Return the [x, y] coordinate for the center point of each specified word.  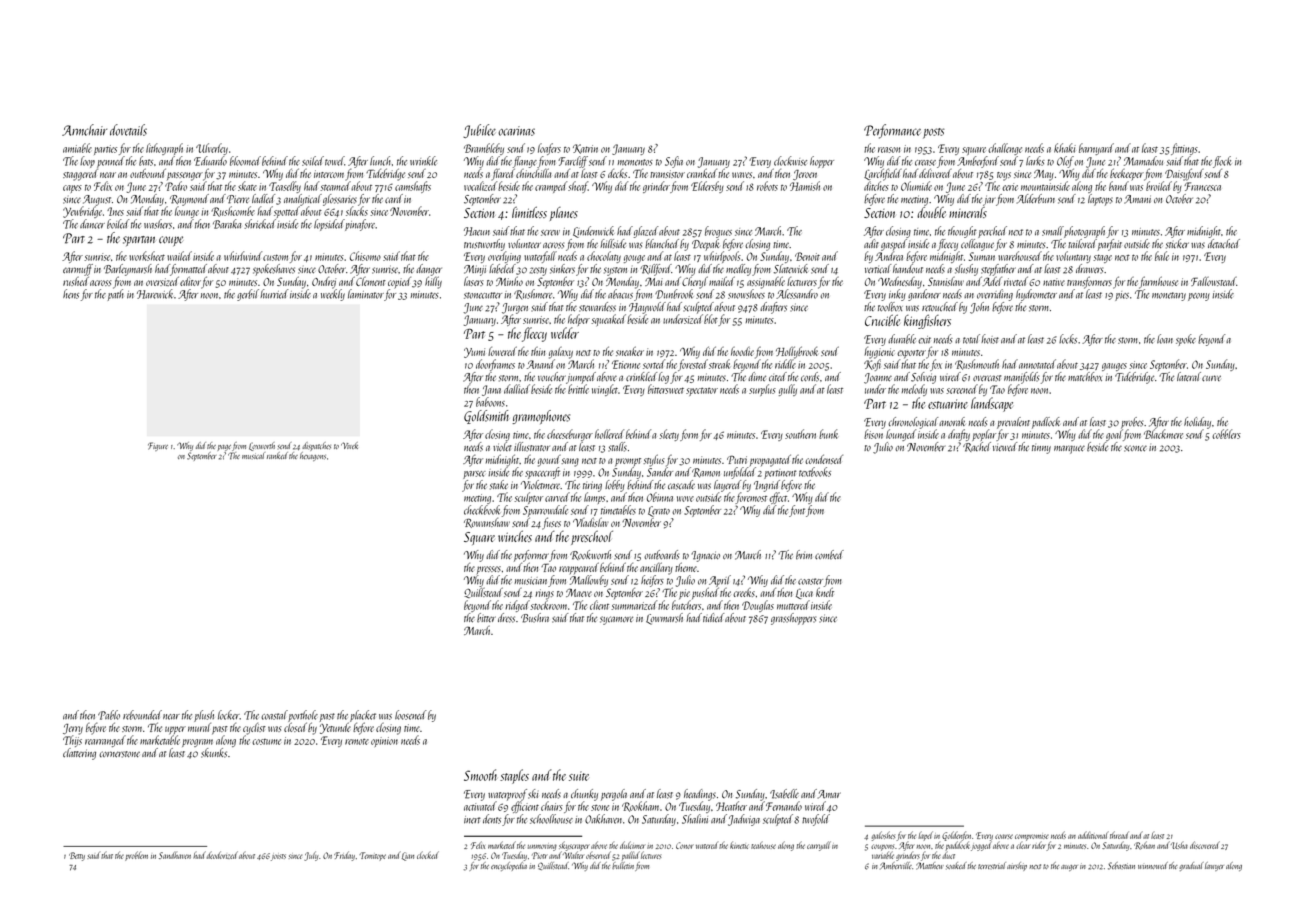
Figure [158, 446]
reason [889, 150]
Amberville [896, 866]
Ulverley [212, 149]
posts [934, 133]
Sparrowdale [545, 511]
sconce [1135, 448]
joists [278, 857]
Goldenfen [956, 836]
